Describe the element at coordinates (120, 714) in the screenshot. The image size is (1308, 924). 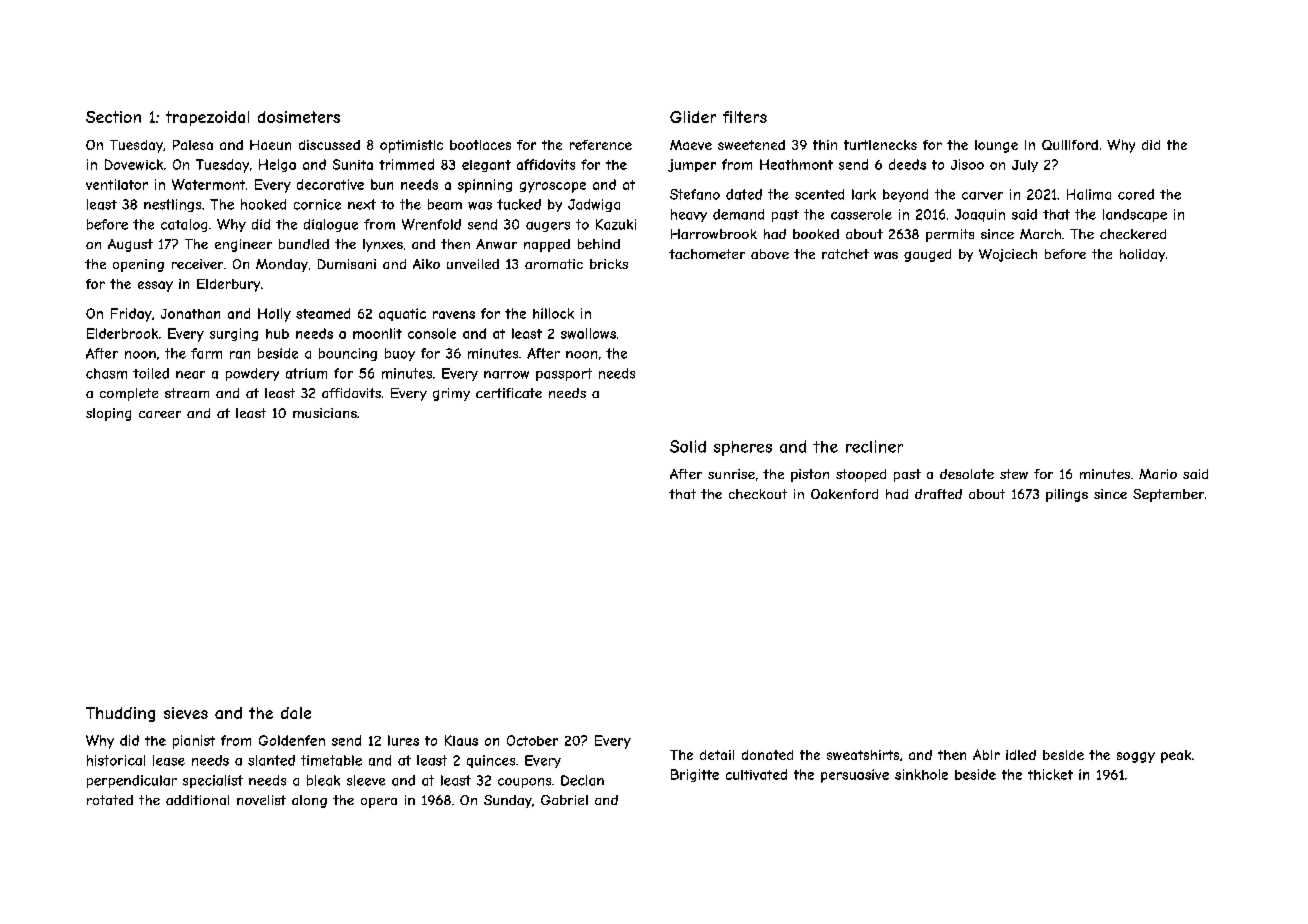
I see `Thudding` at that location.
